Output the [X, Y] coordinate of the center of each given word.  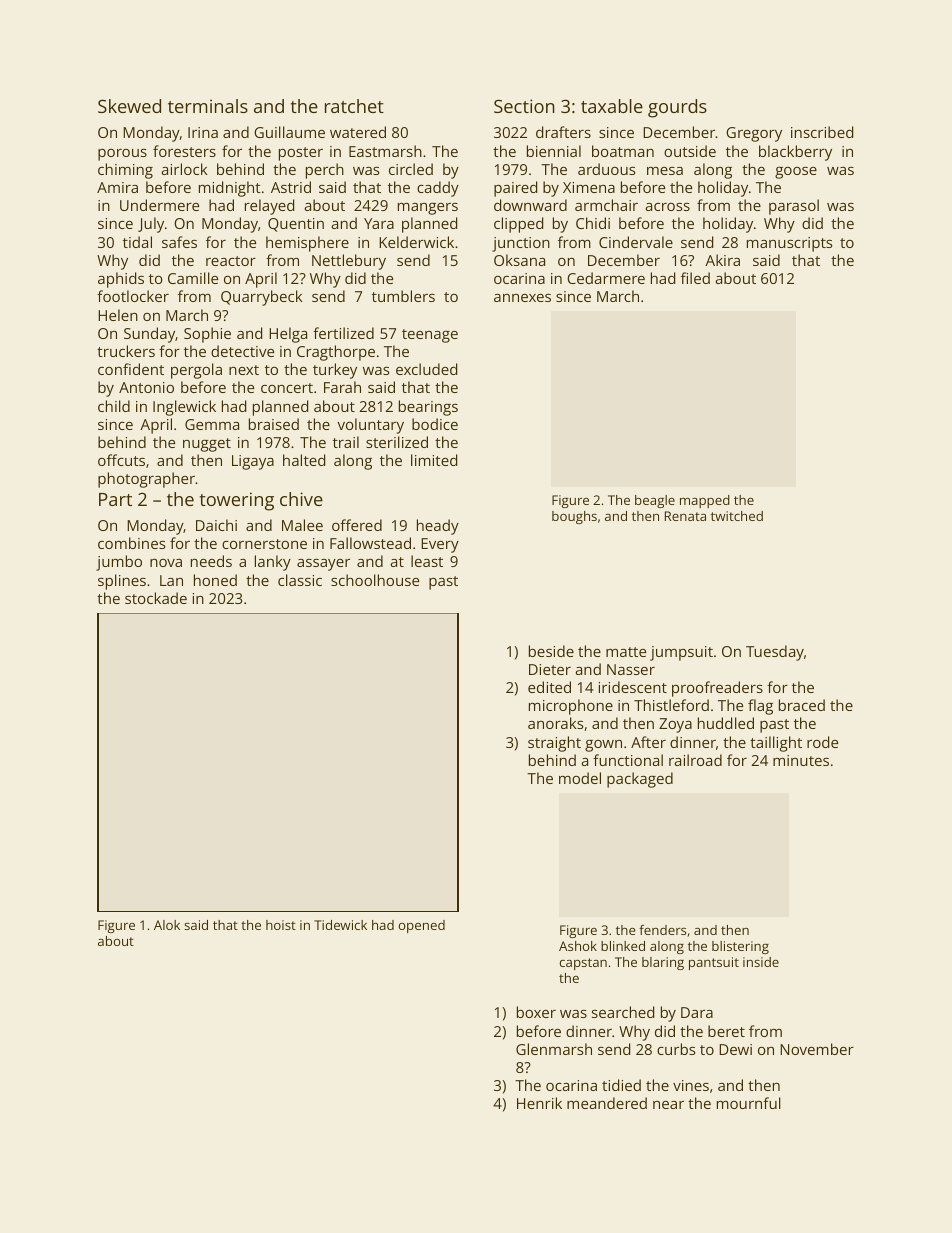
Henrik [539, 1103]
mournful [749, 1103]
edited [549, 687]
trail [346, 442]
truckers [126, 351]
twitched [737, 516]
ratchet [354, 106]
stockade [156, 598]
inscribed [822, 132]
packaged [640, 780]
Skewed [129, 106]
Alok [167, 925]
